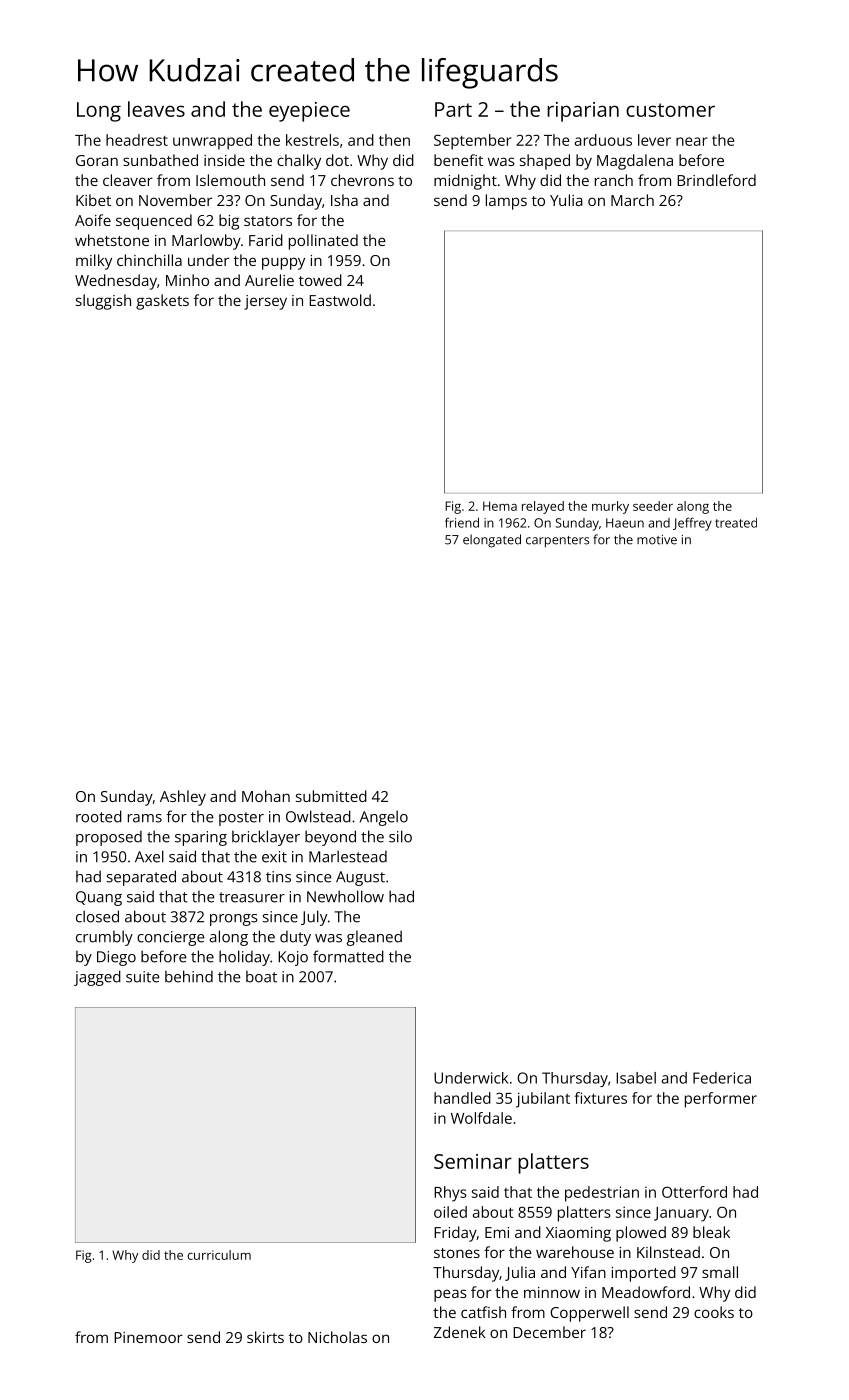 This image has width=849, height=1400. Describe the element at coordinates (473, 142) in the image. I see `September` at that location.
